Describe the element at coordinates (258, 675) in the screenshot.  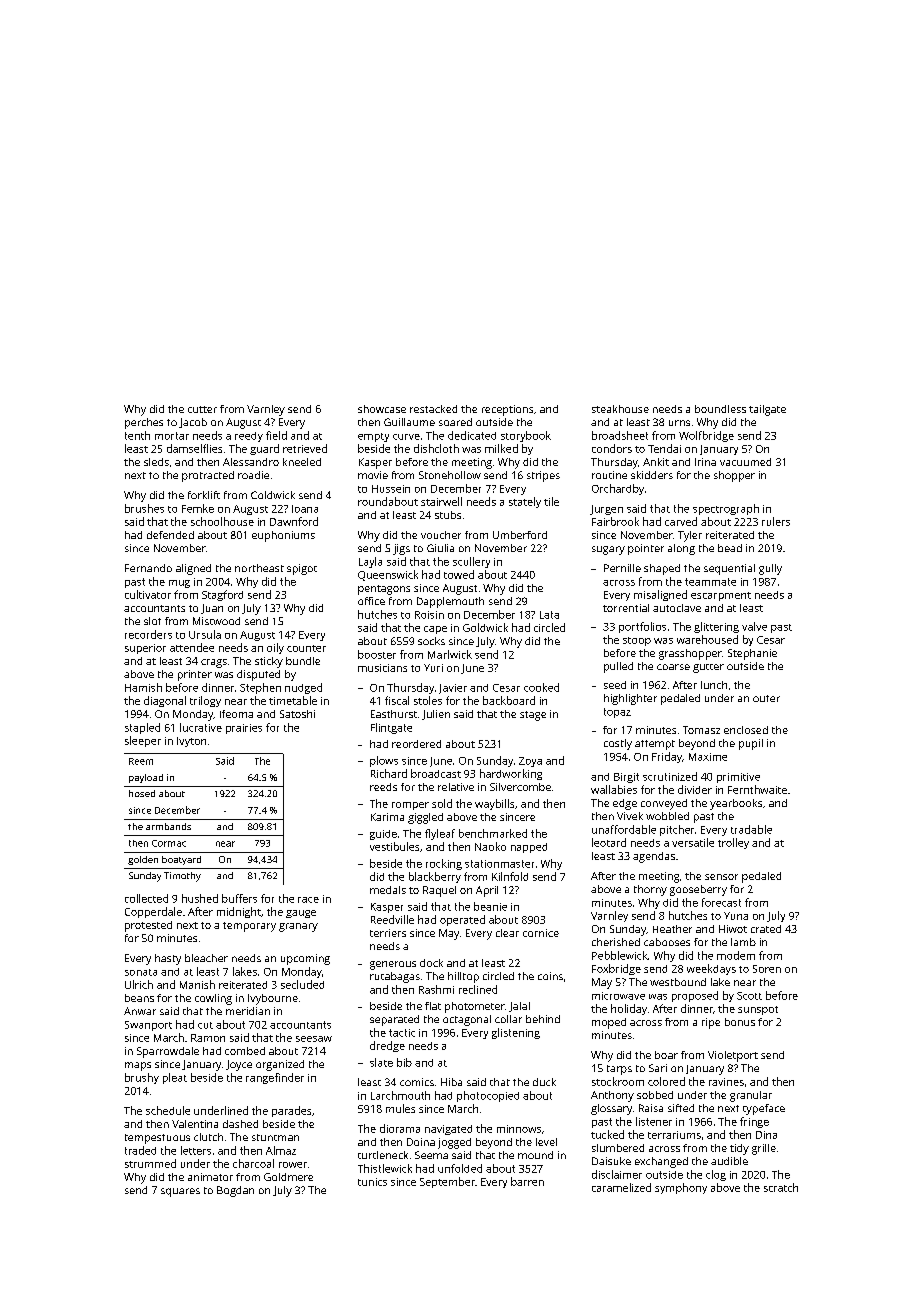
I see `disputed` at that location.
